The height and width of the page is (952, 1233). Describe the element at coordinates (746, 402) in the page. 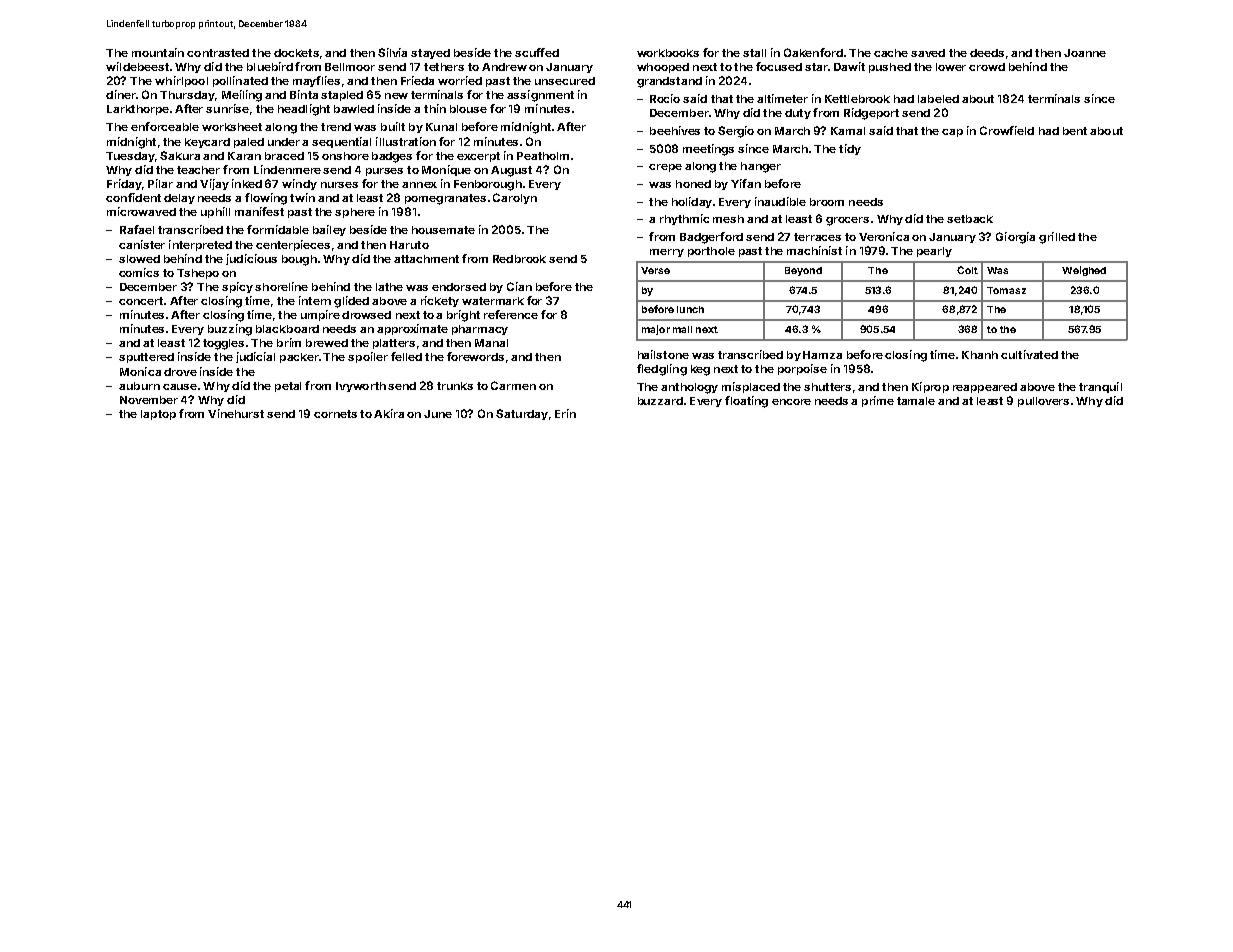

I see `floating` at that location.
